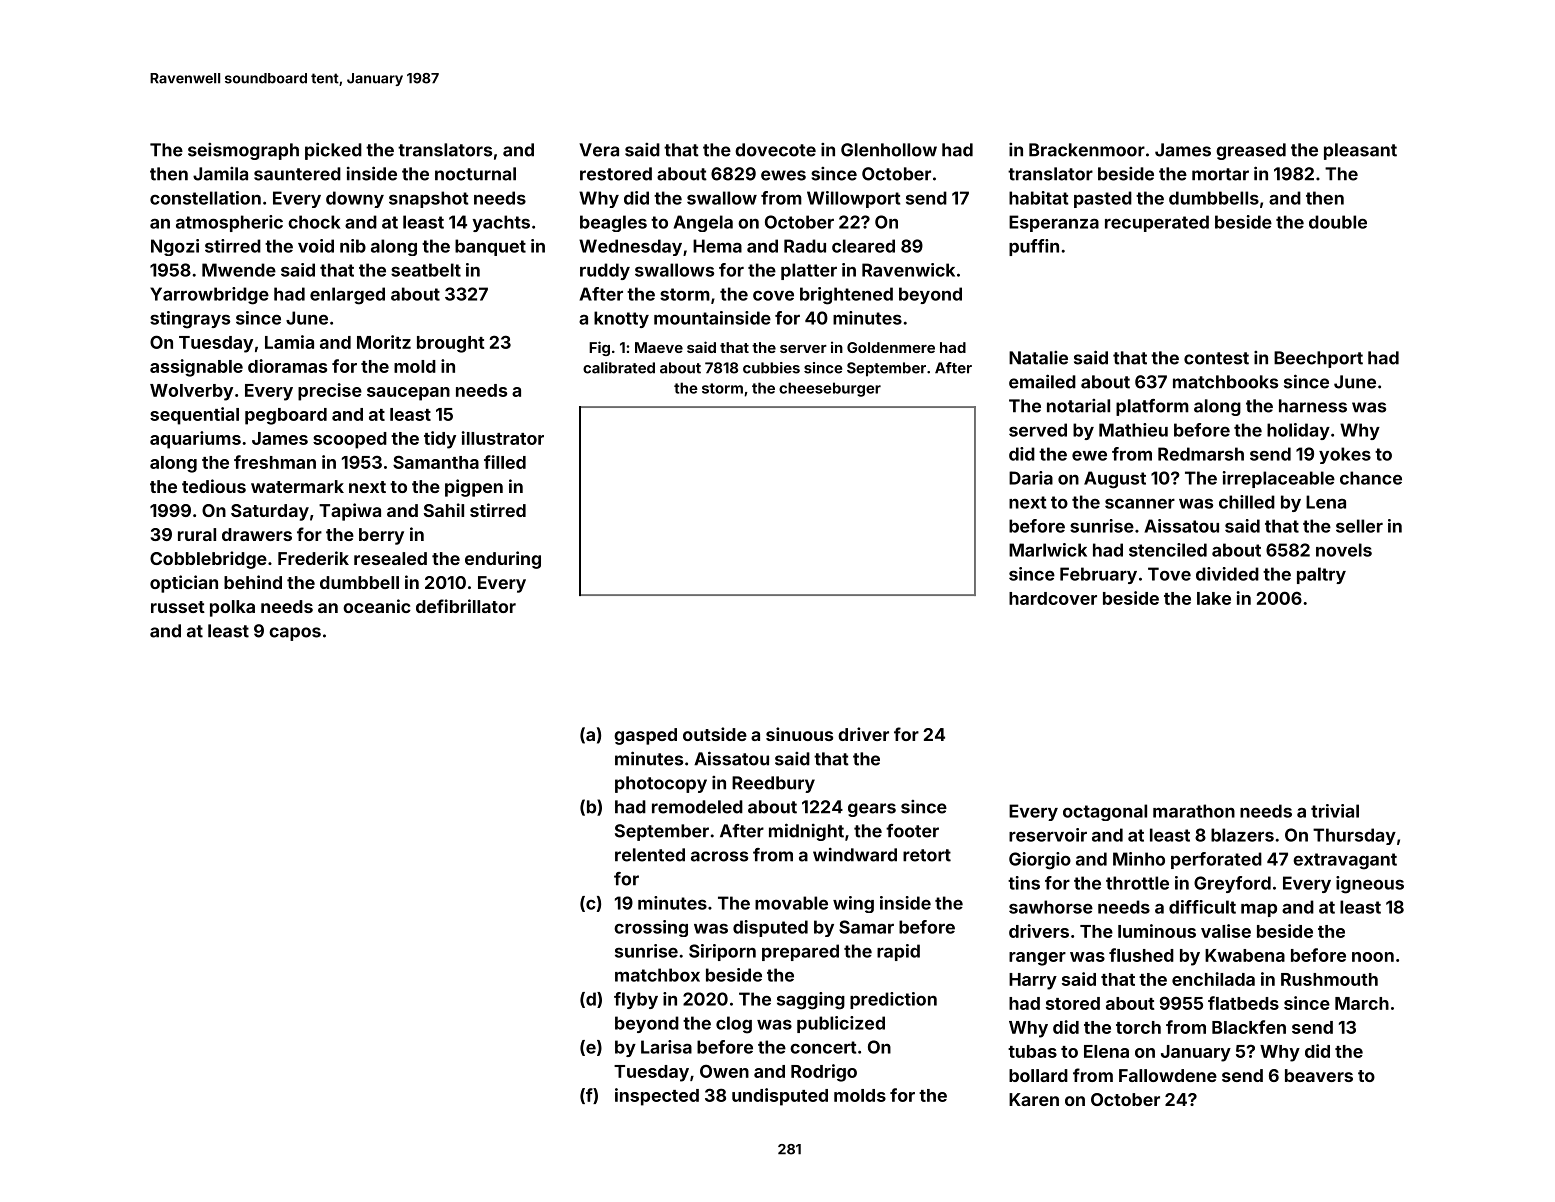 The image size is (1555, 1202). I want to click on photocopy, so click(661, 784).
